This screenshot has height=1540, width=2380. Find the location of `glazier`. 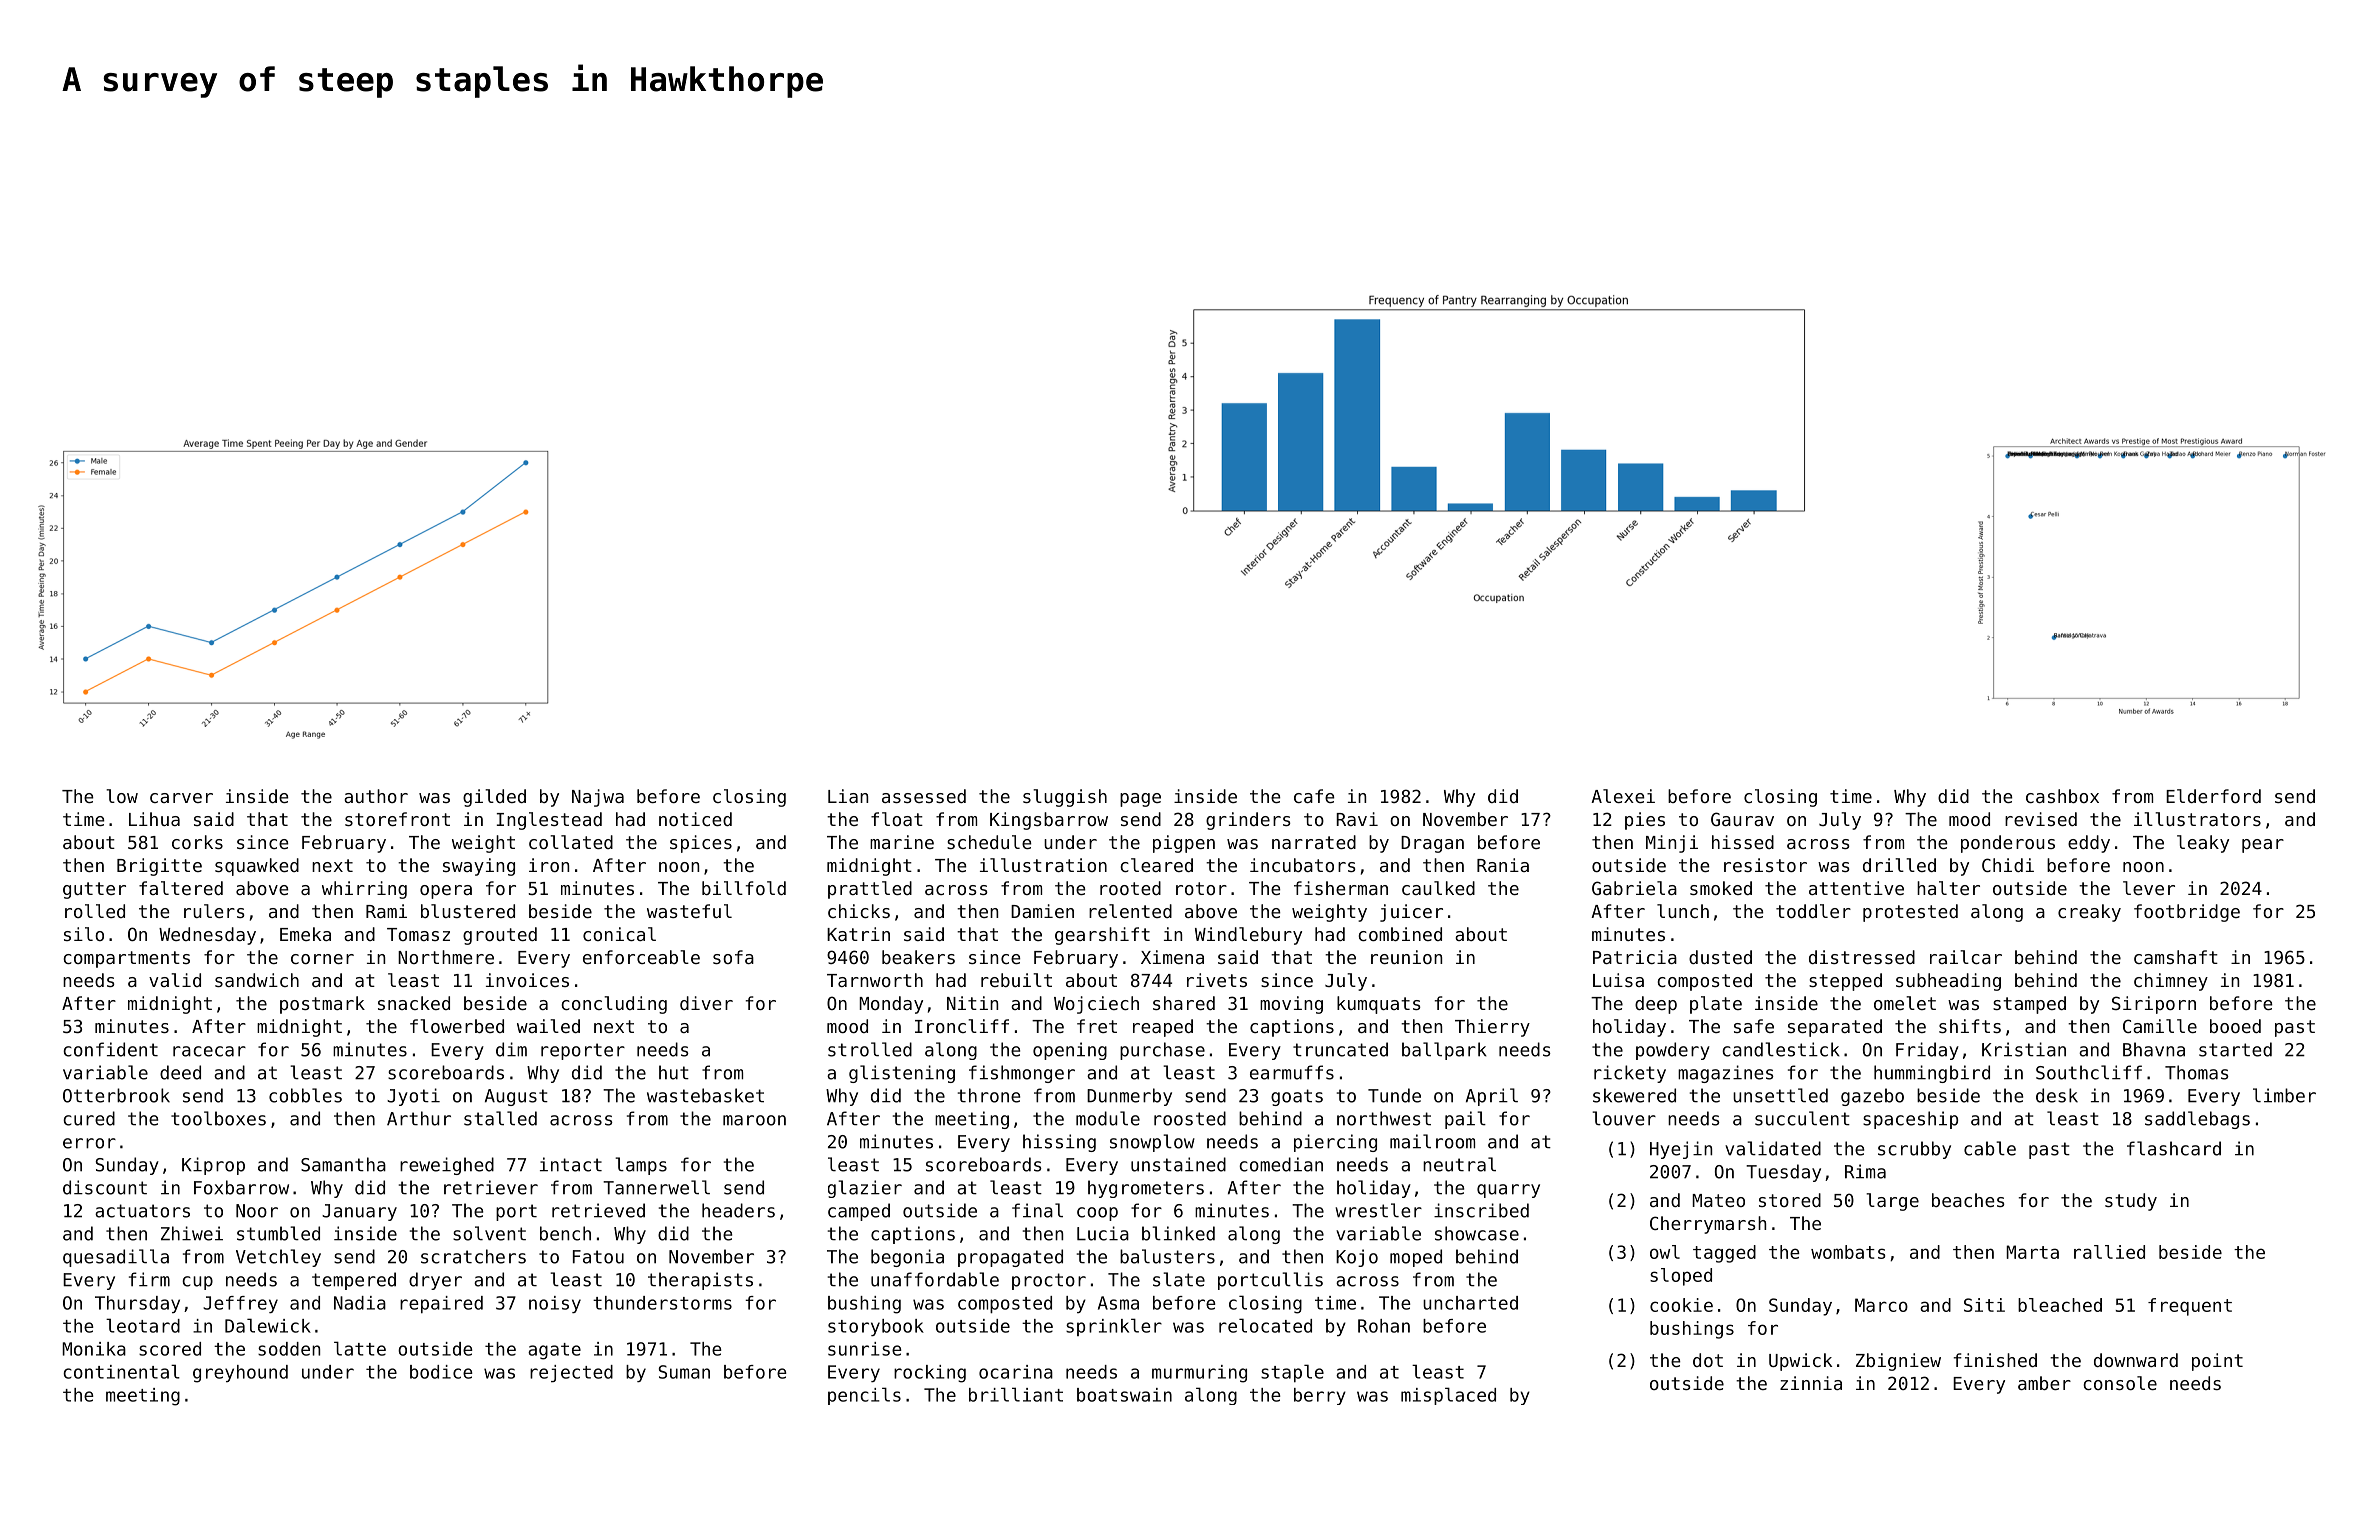

glazier is located at coordinates (865, 1189).
